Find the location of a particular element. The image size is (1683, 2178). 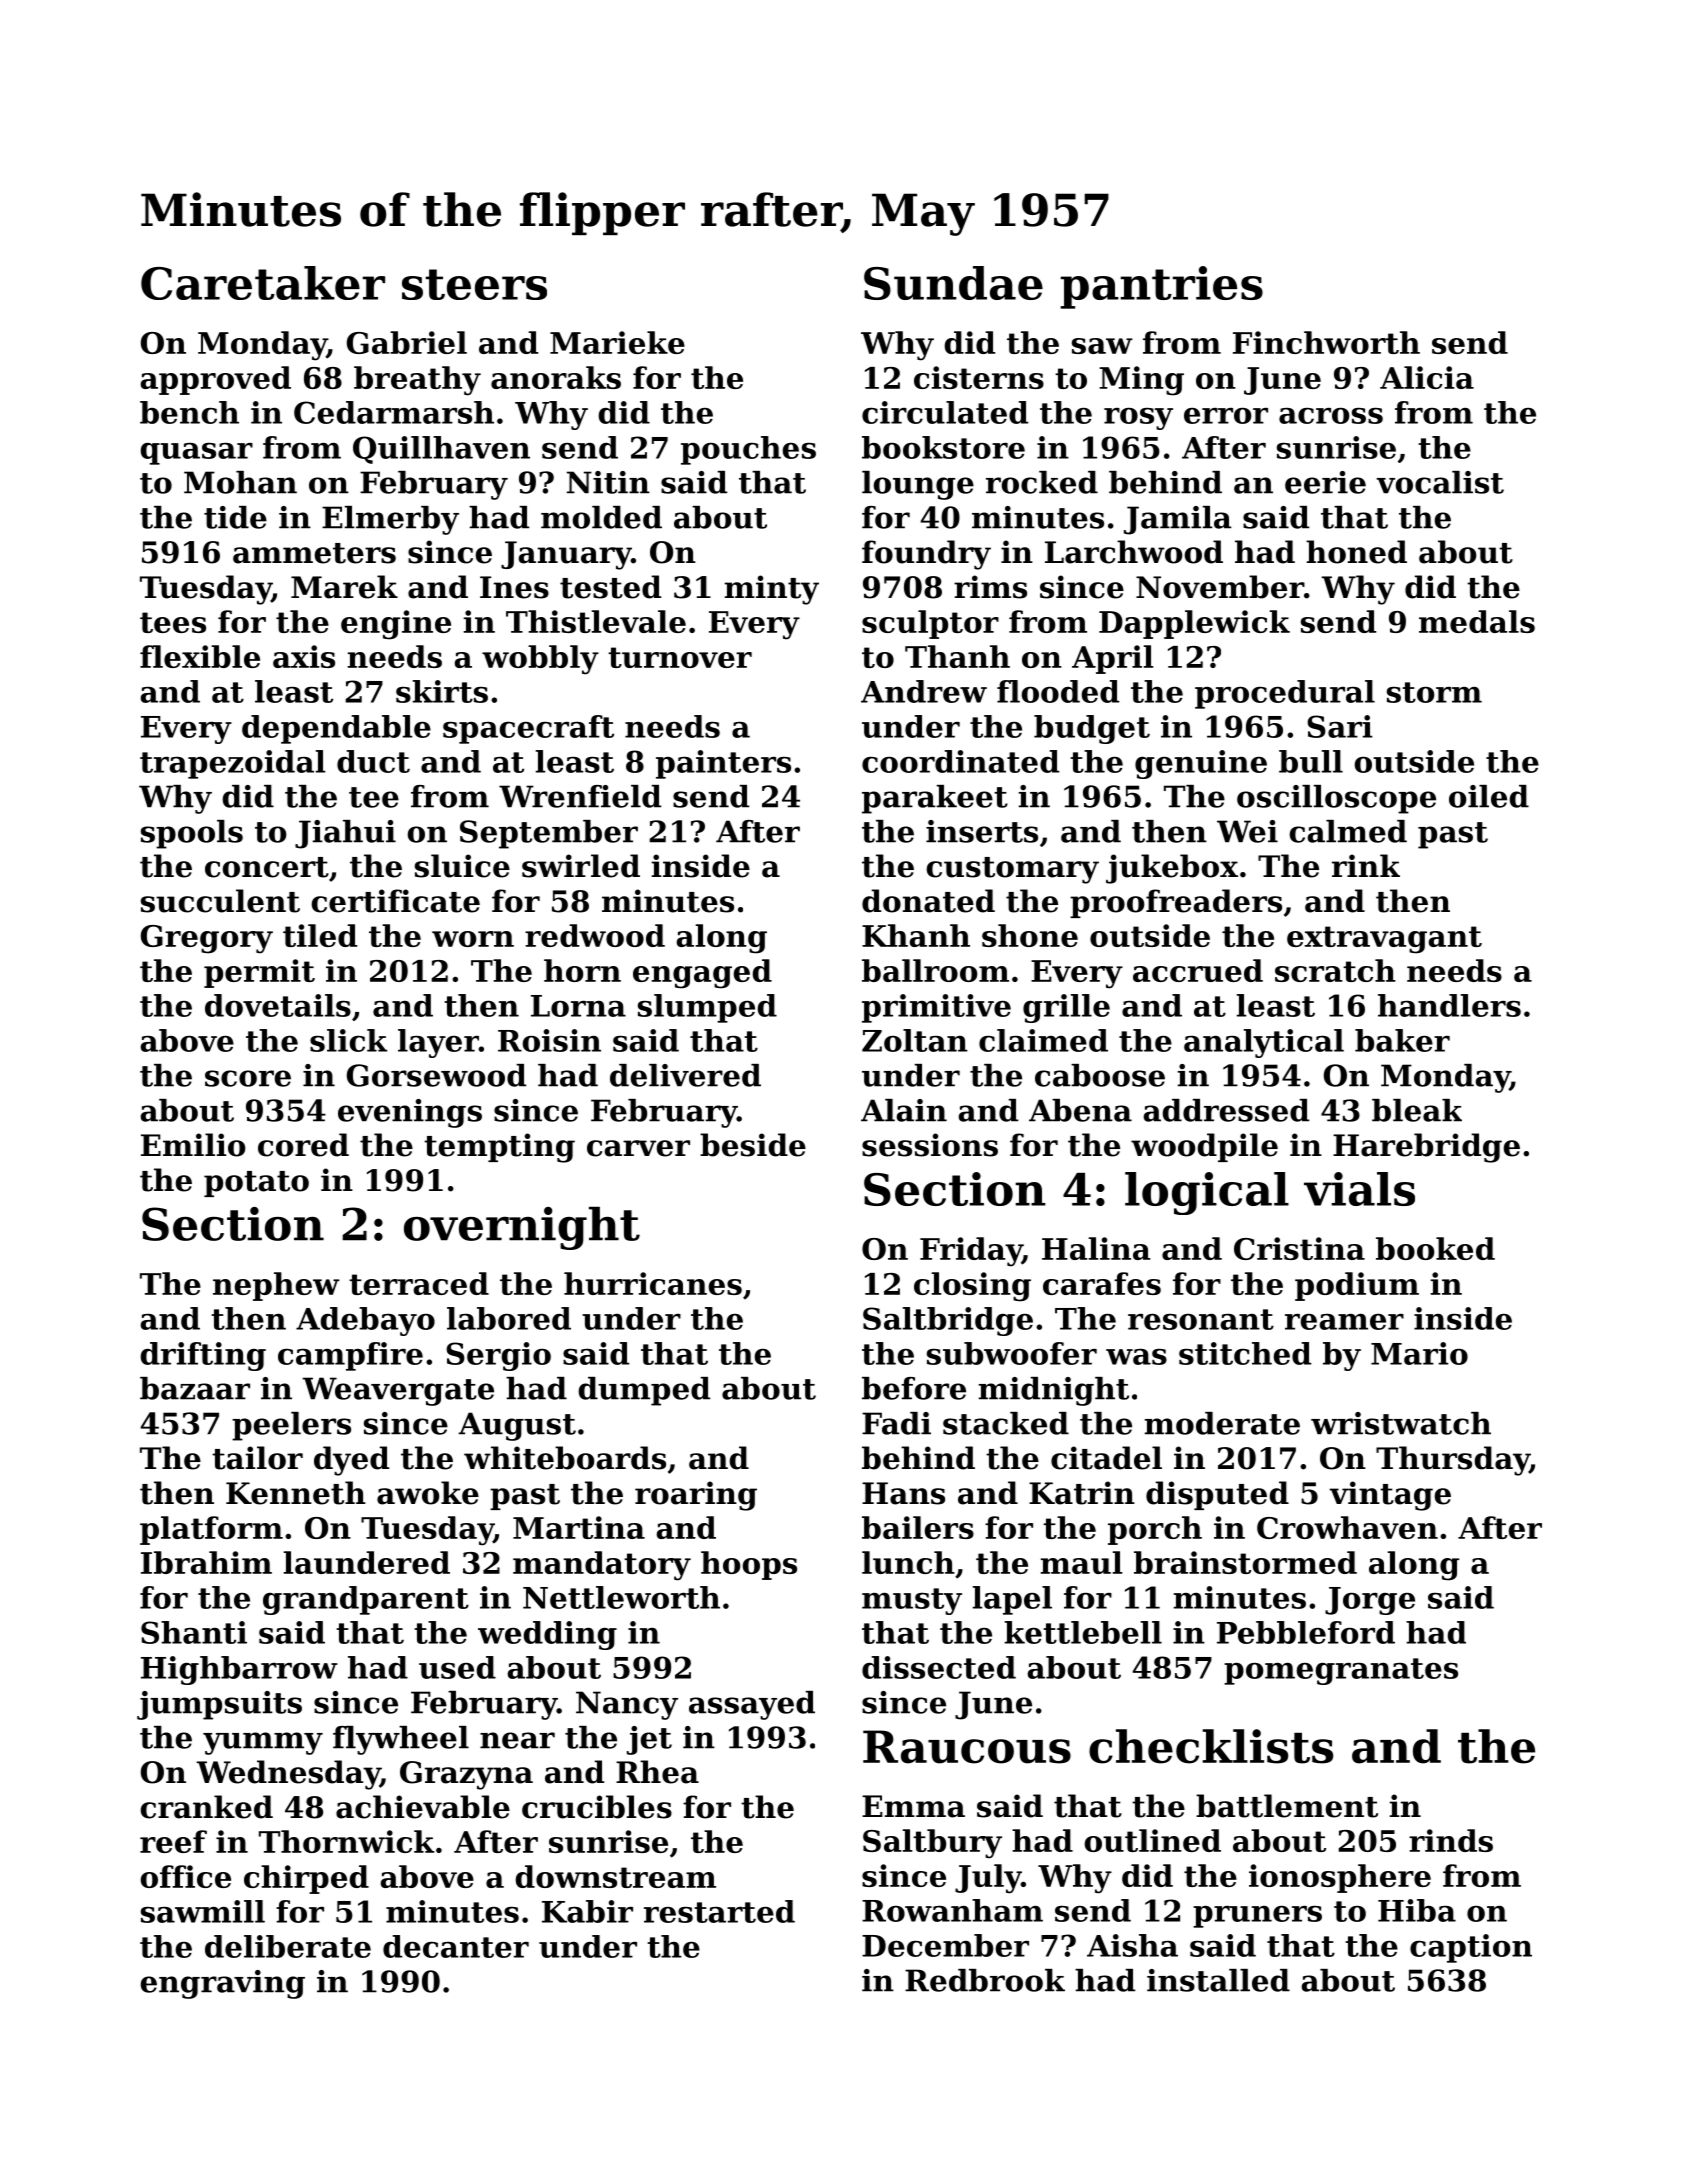

resonant is located at coordinates (1201, 1319).
